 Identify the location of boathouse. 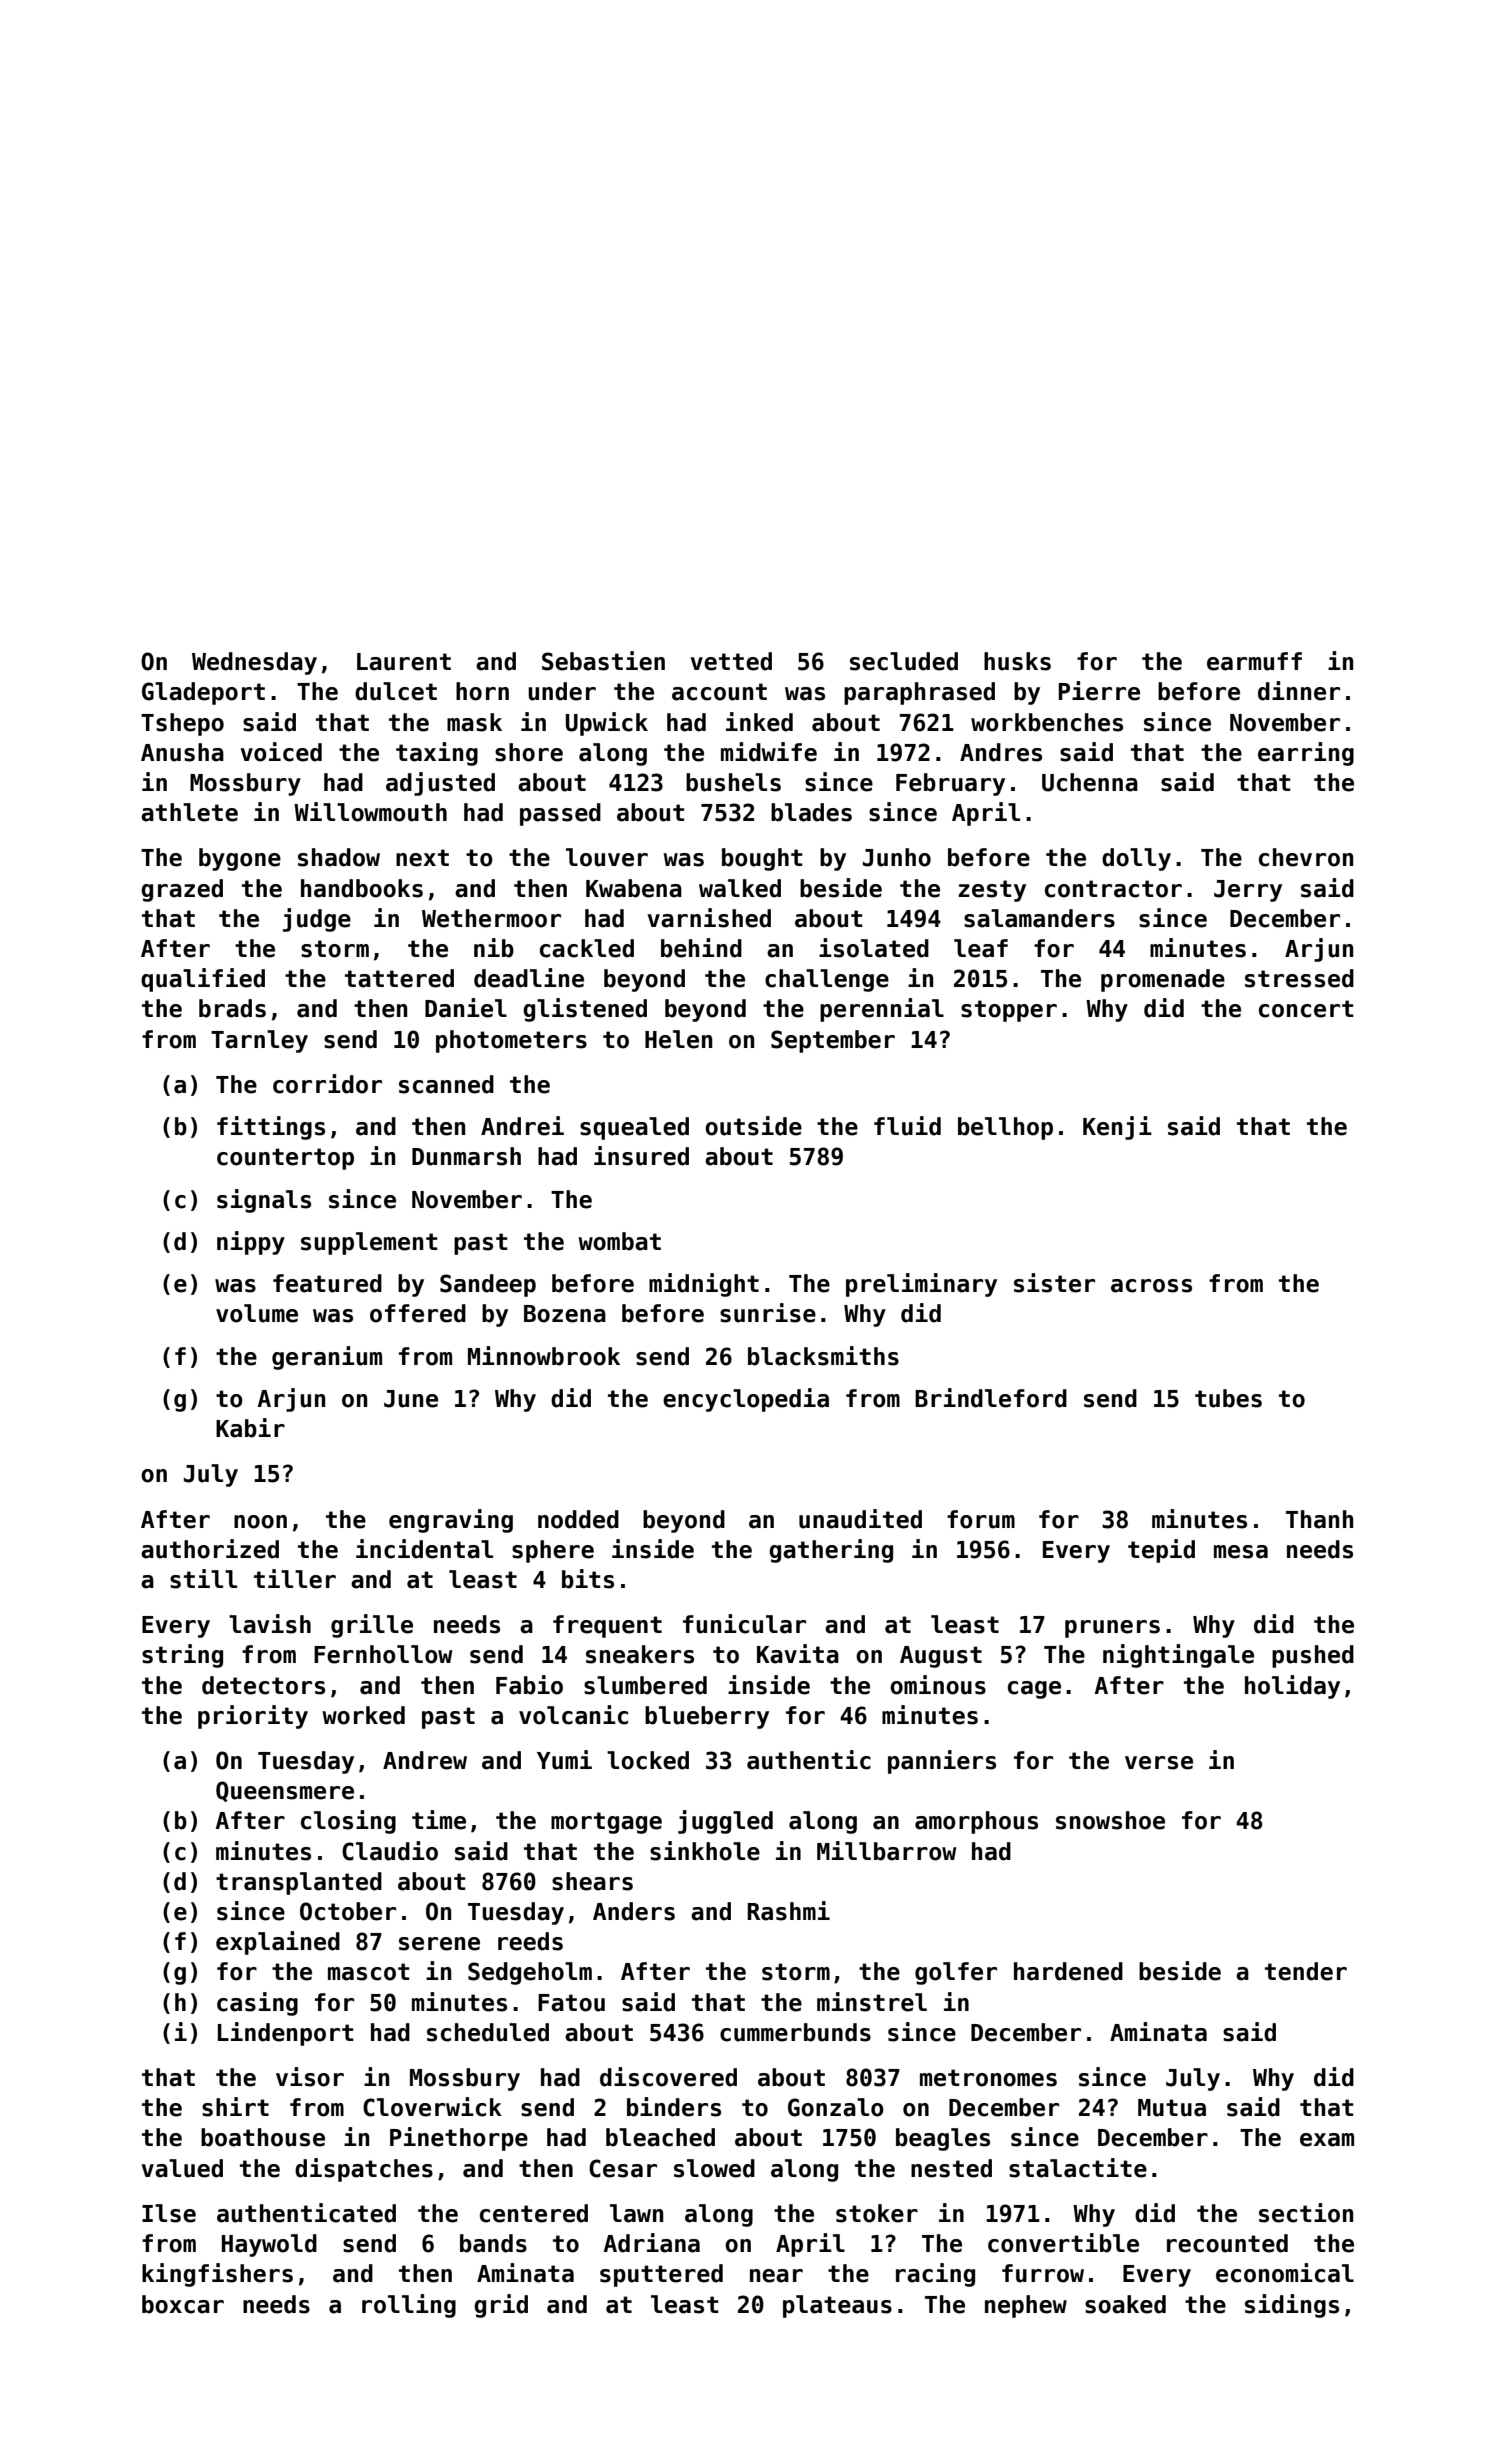
(263, 2137).
